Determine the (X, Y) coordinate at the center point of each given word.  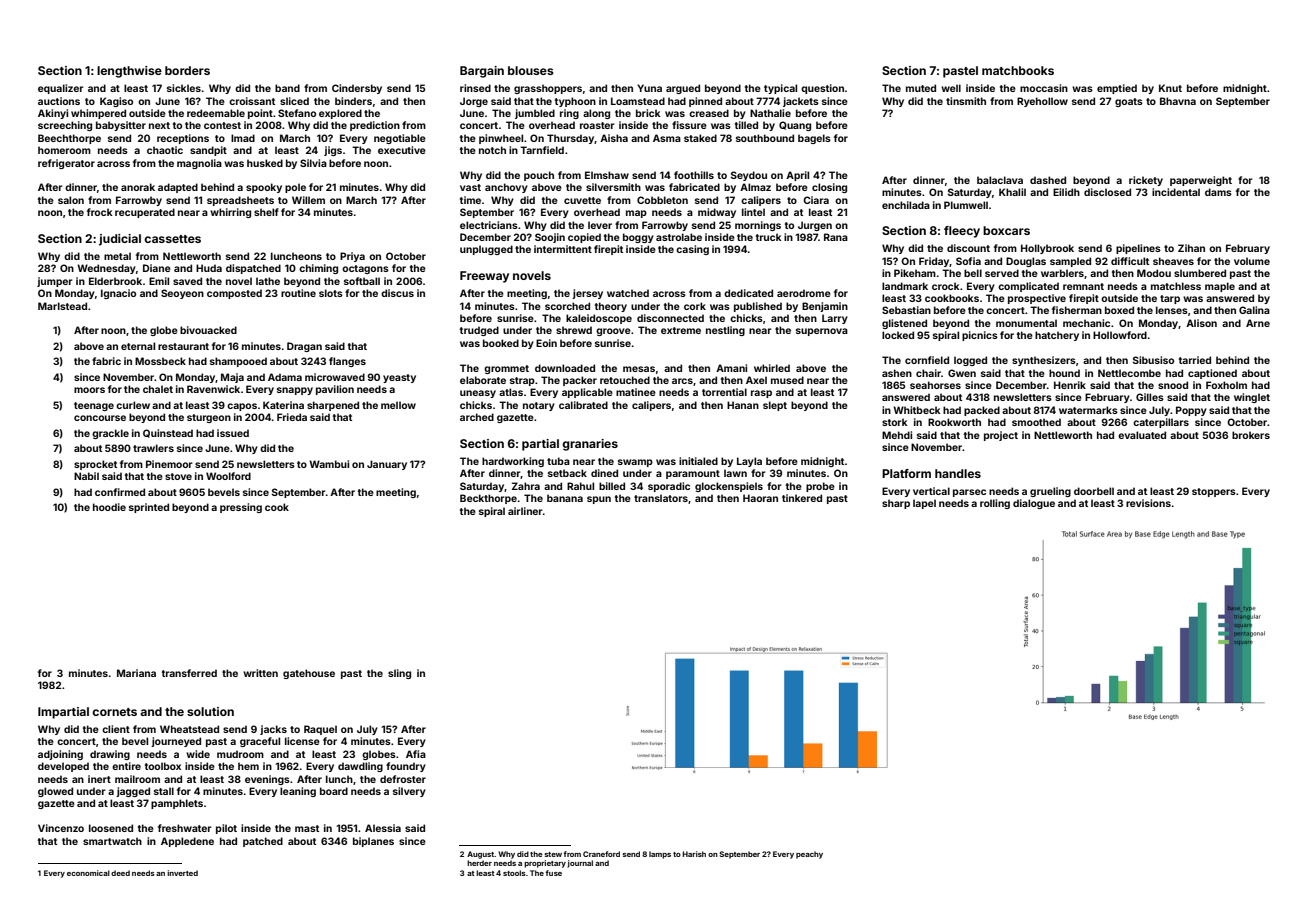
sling (399, 674)
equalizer (61, 89)
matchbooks (1018, 70)
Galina (1254, 310)
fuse (554, 873)
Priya (352, 257)
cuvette (582, 200)
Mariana (136, 673)
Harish (694, 854)
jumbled (535, 114)
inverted (182, 873)
